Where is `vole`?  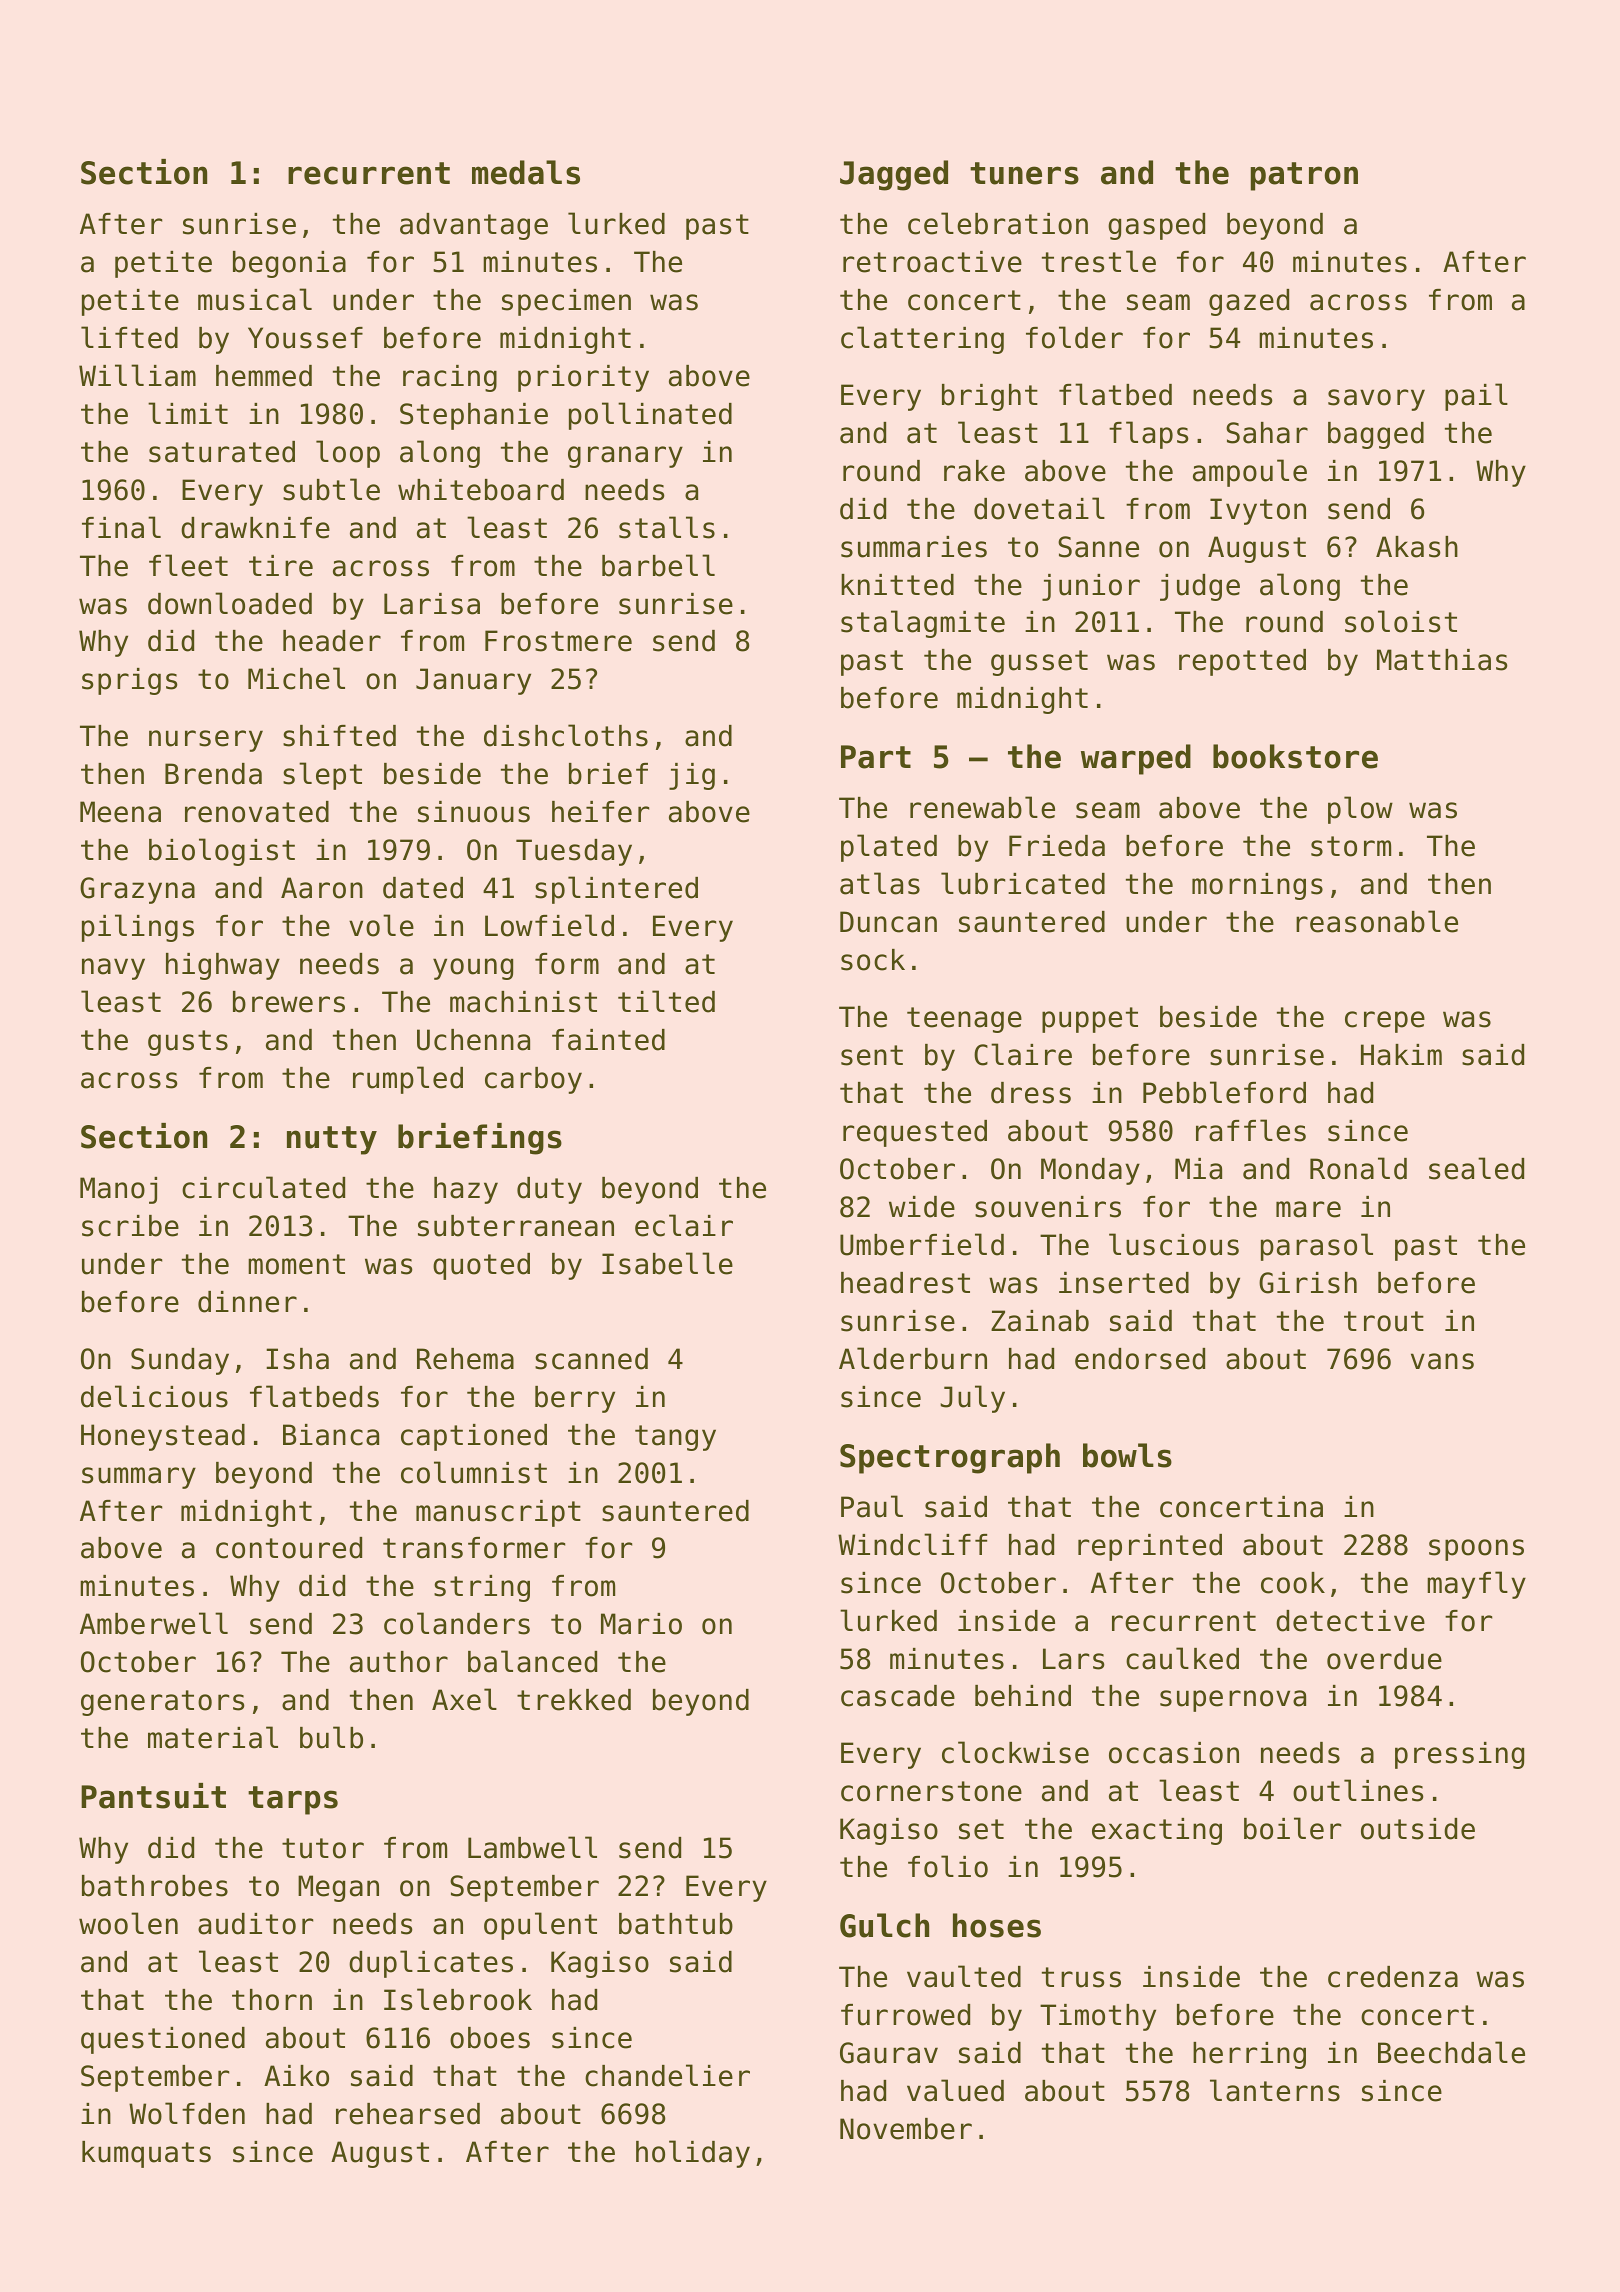 vole is located at coordinates (381, 925).
